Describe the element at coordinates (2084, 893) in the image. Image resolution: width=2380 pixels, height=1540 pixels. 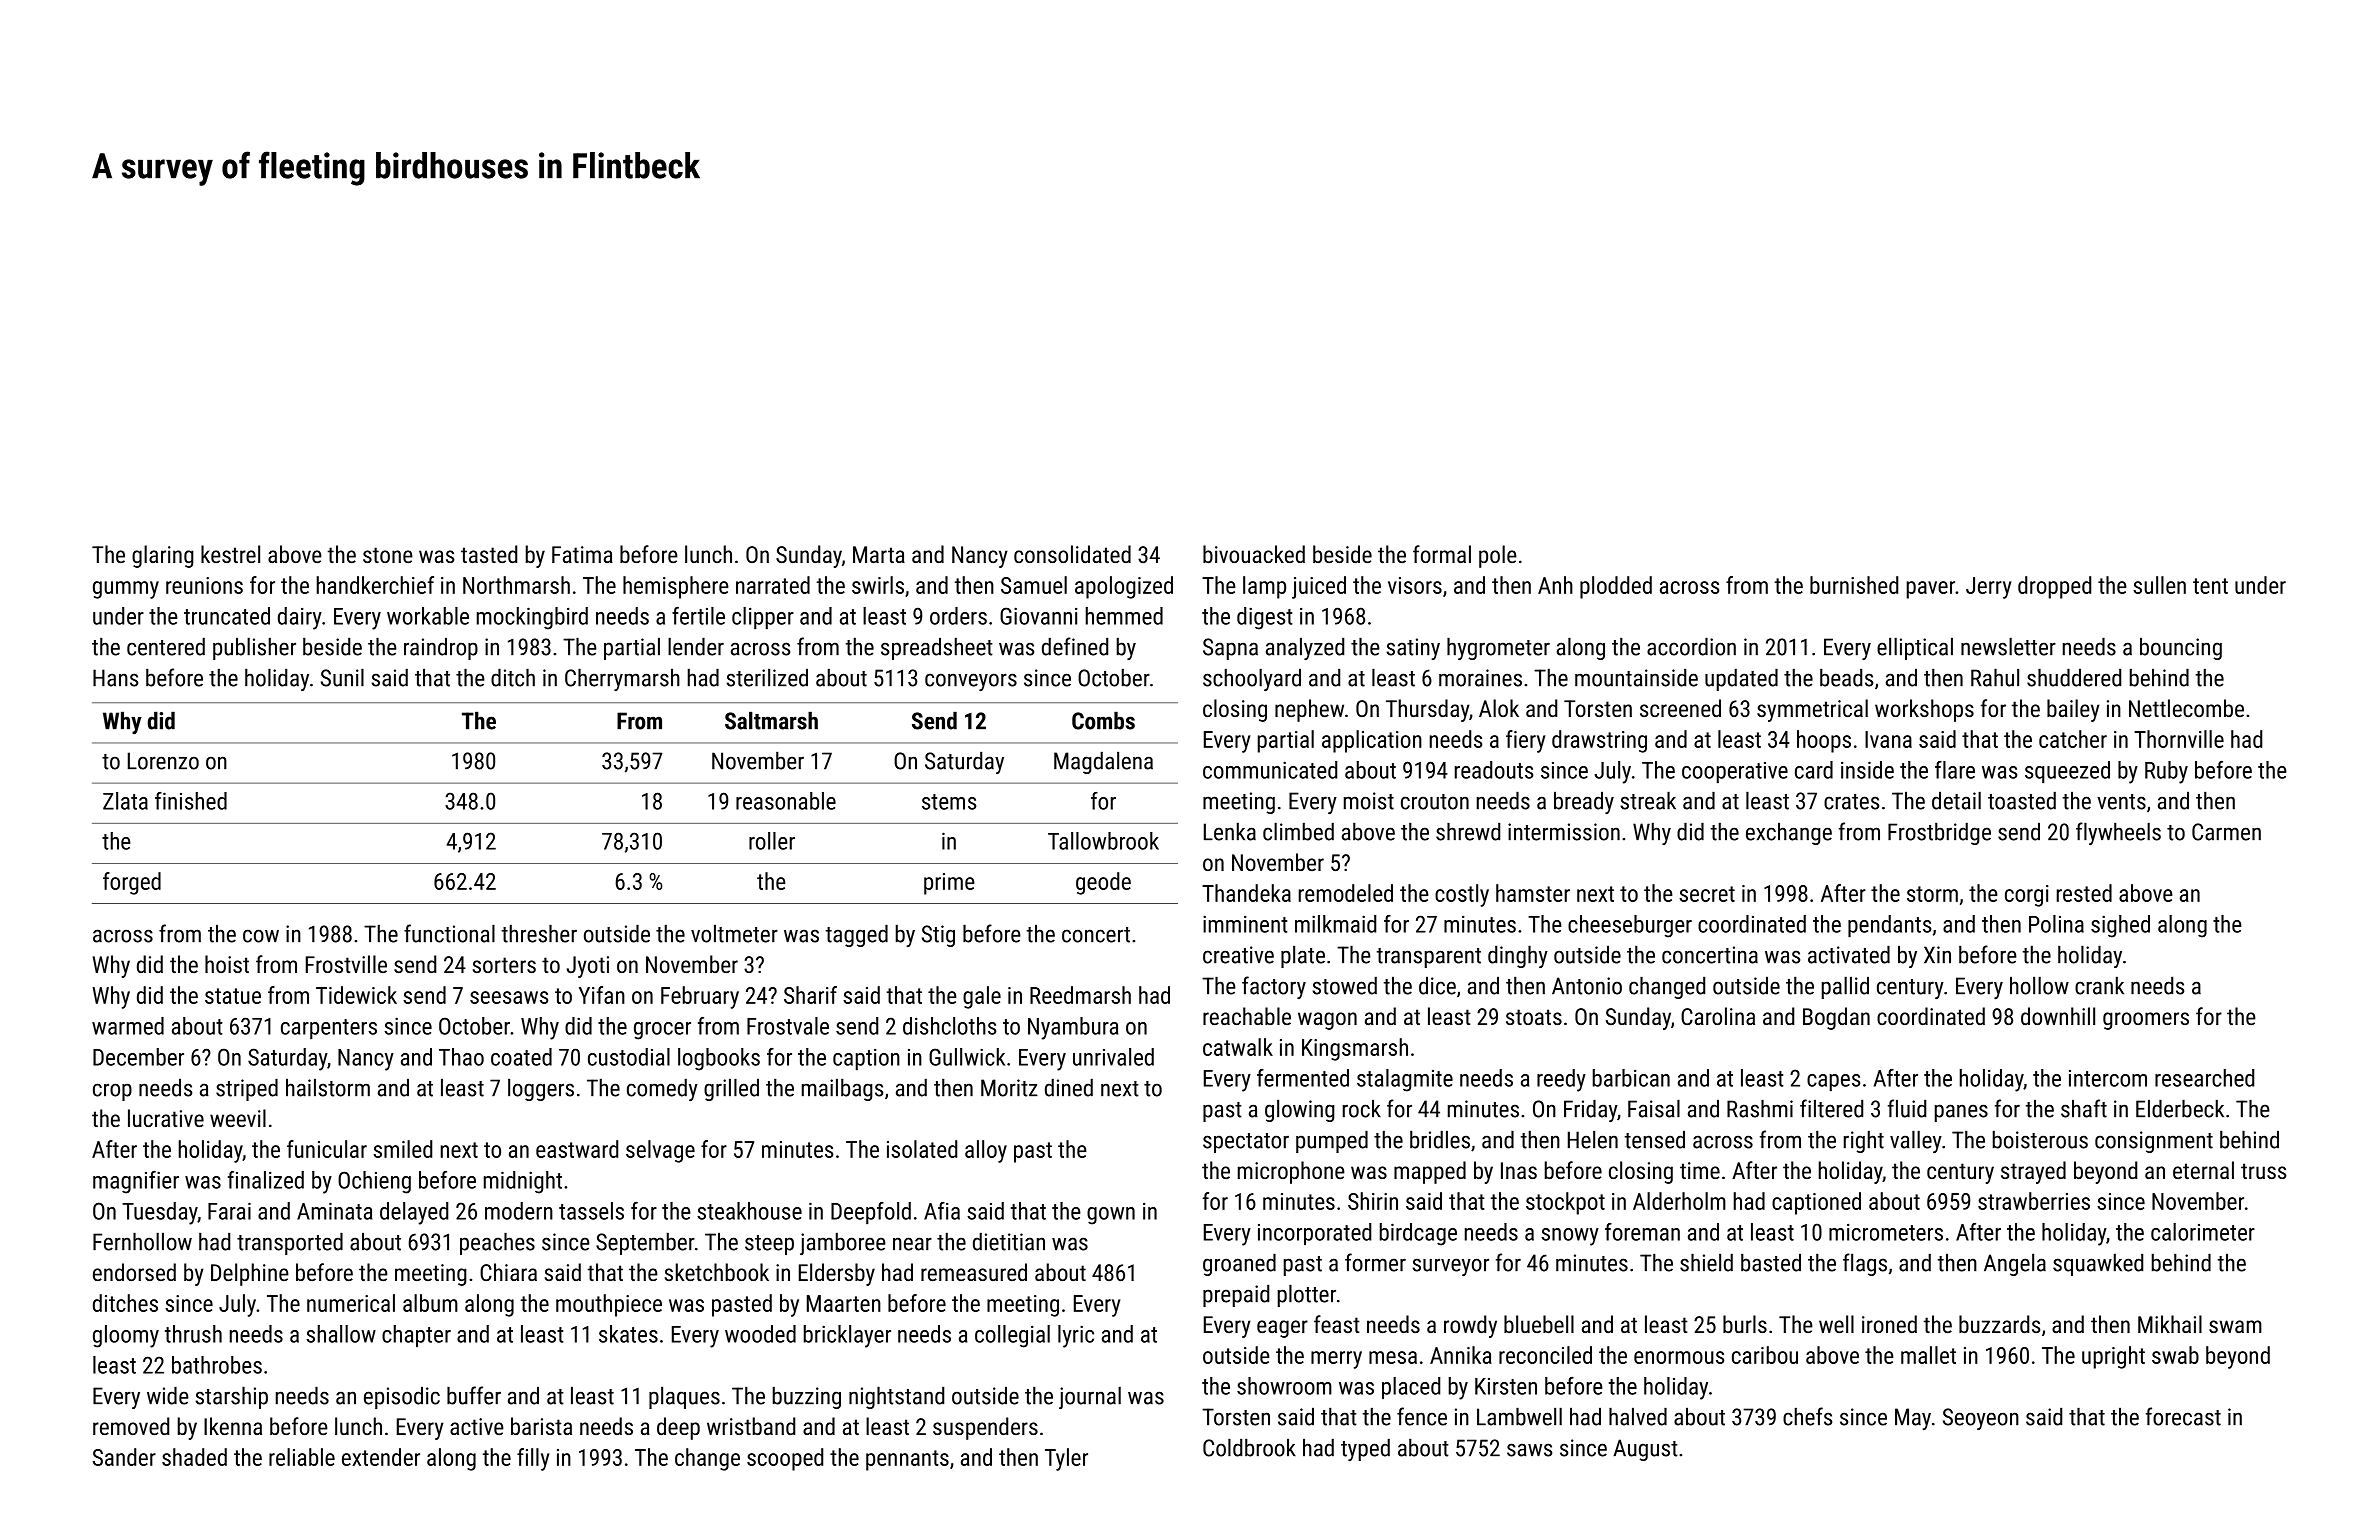
I see `rested` at that location.
